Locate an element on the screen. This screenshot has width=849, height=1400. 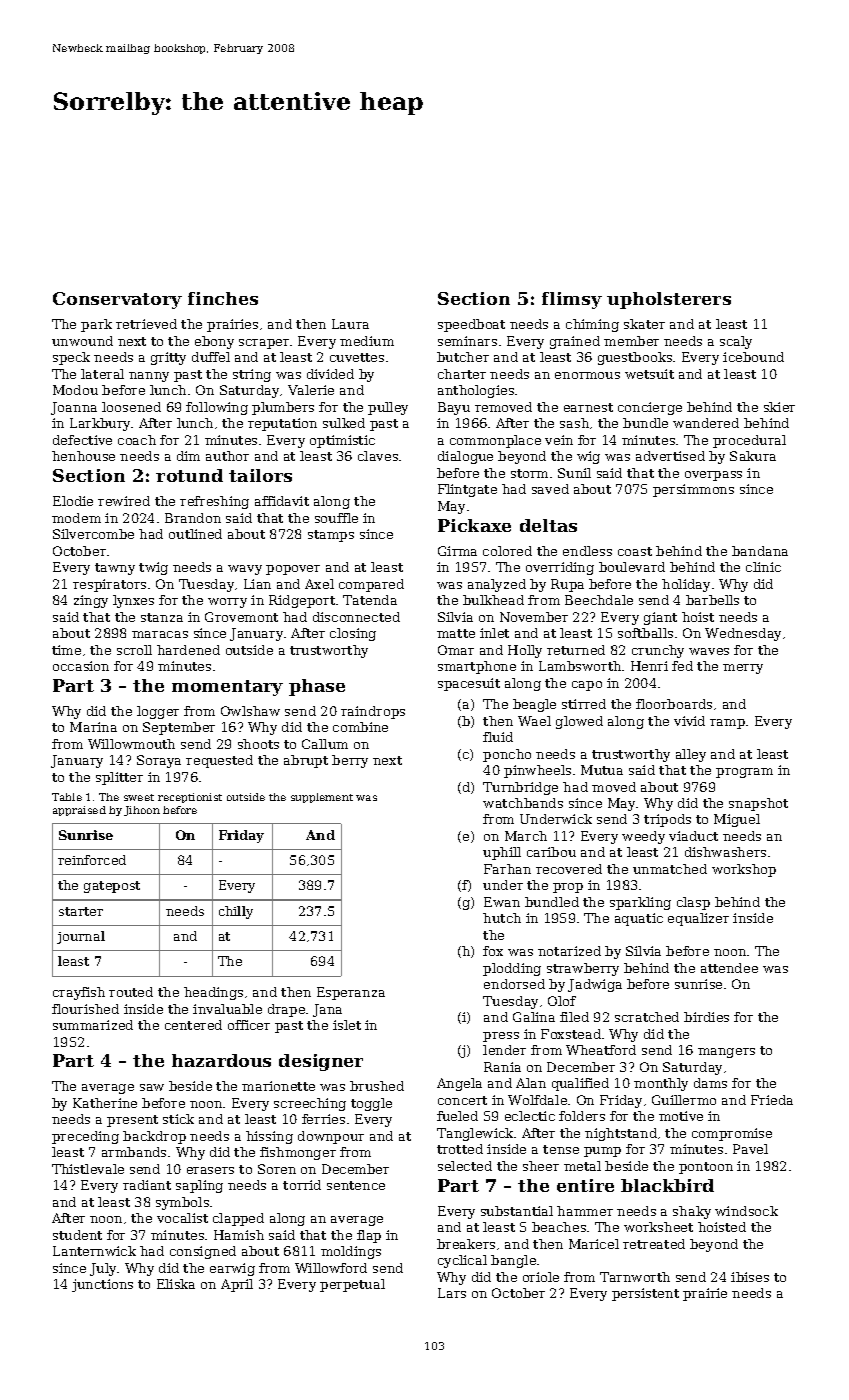
Farhan is located at coordinates (507, 869).
